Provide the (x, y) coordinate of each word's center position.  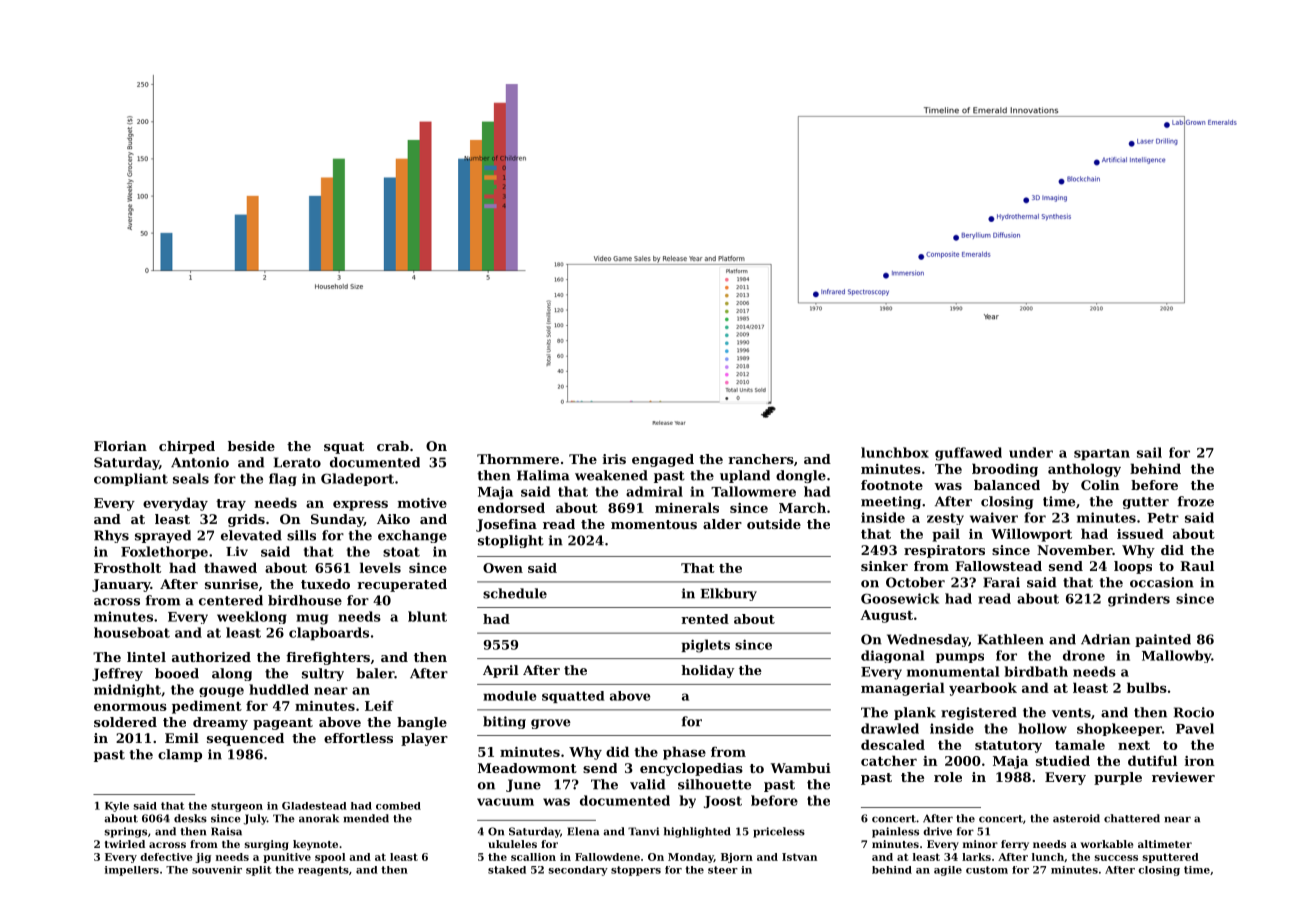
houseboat (132, 632)
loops (1133, 567)
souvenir (217, 870)
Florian (120, 446)
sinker (884, 566)
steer (723, 870)
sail (1149, 452)
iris (614, 459)
